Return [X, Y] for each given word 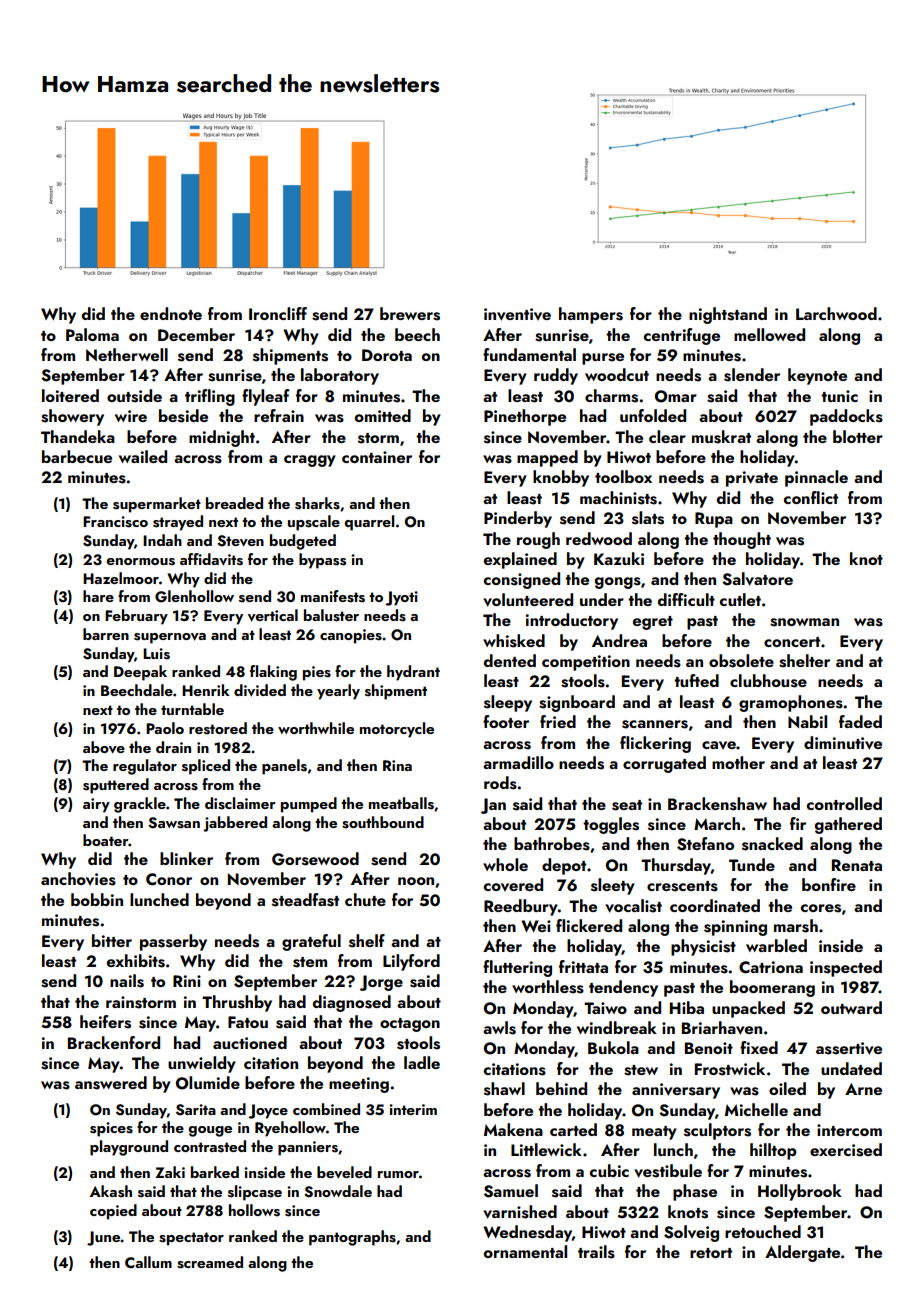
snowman [804, 622]
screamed [210, 1262]
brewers [410, 314]
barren [106, 634]
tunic [839, 396]
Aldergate [802, 1253]
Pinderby [518, 519]
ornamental [525, 1251]
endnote [171, 313]
